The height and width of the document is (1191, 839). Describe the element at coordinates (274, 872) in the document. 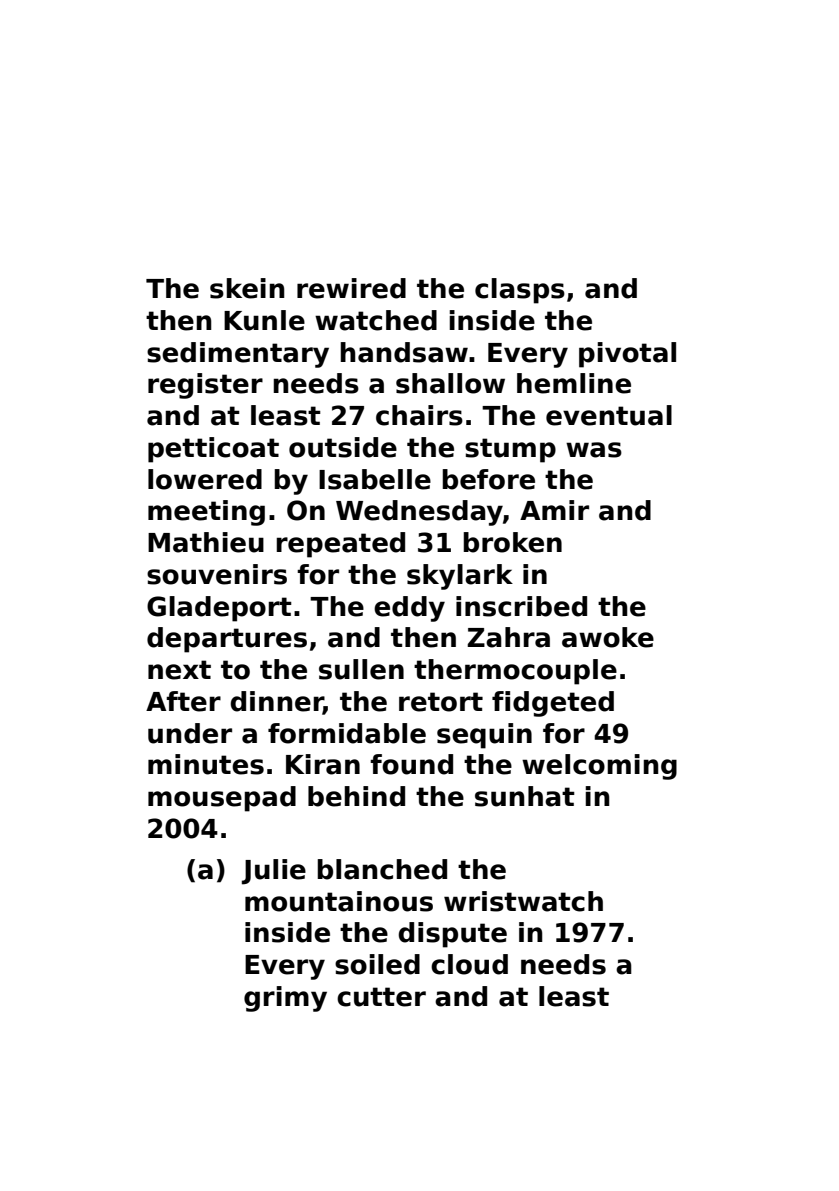

I see `Julie` at that location.
